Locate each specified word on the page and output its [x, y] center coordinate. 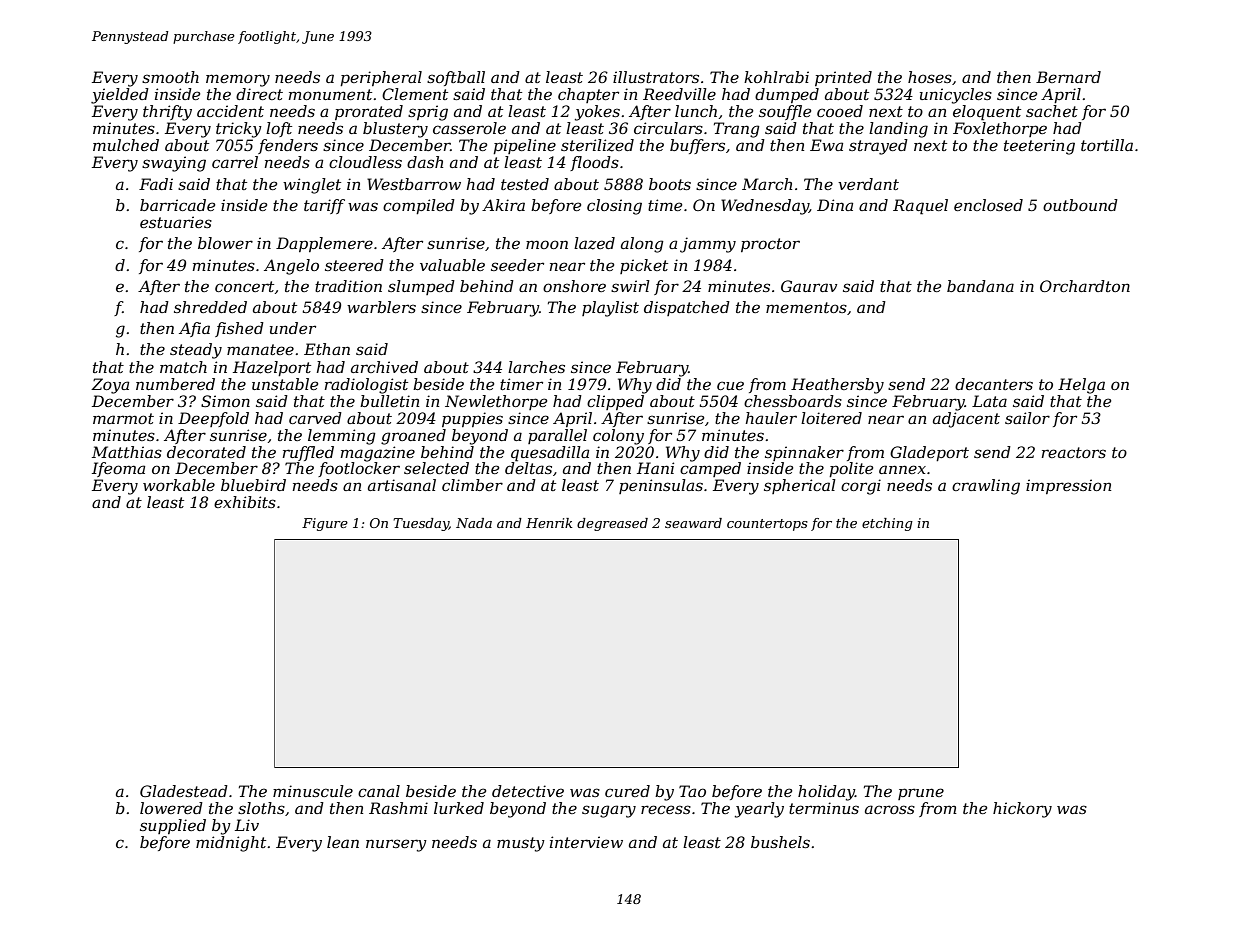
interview [586, 842]
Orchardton [1085, 286]
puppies [472, 419]
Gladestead [184, 791]
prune [921, 794]
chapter [588, 95]
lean [343, 842]
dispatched [687, 308]
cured [627, 791]
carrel [235, 162]
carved [315, 418]
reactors [1074, 452]
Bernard [1068, 77]
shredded [210, 307]
